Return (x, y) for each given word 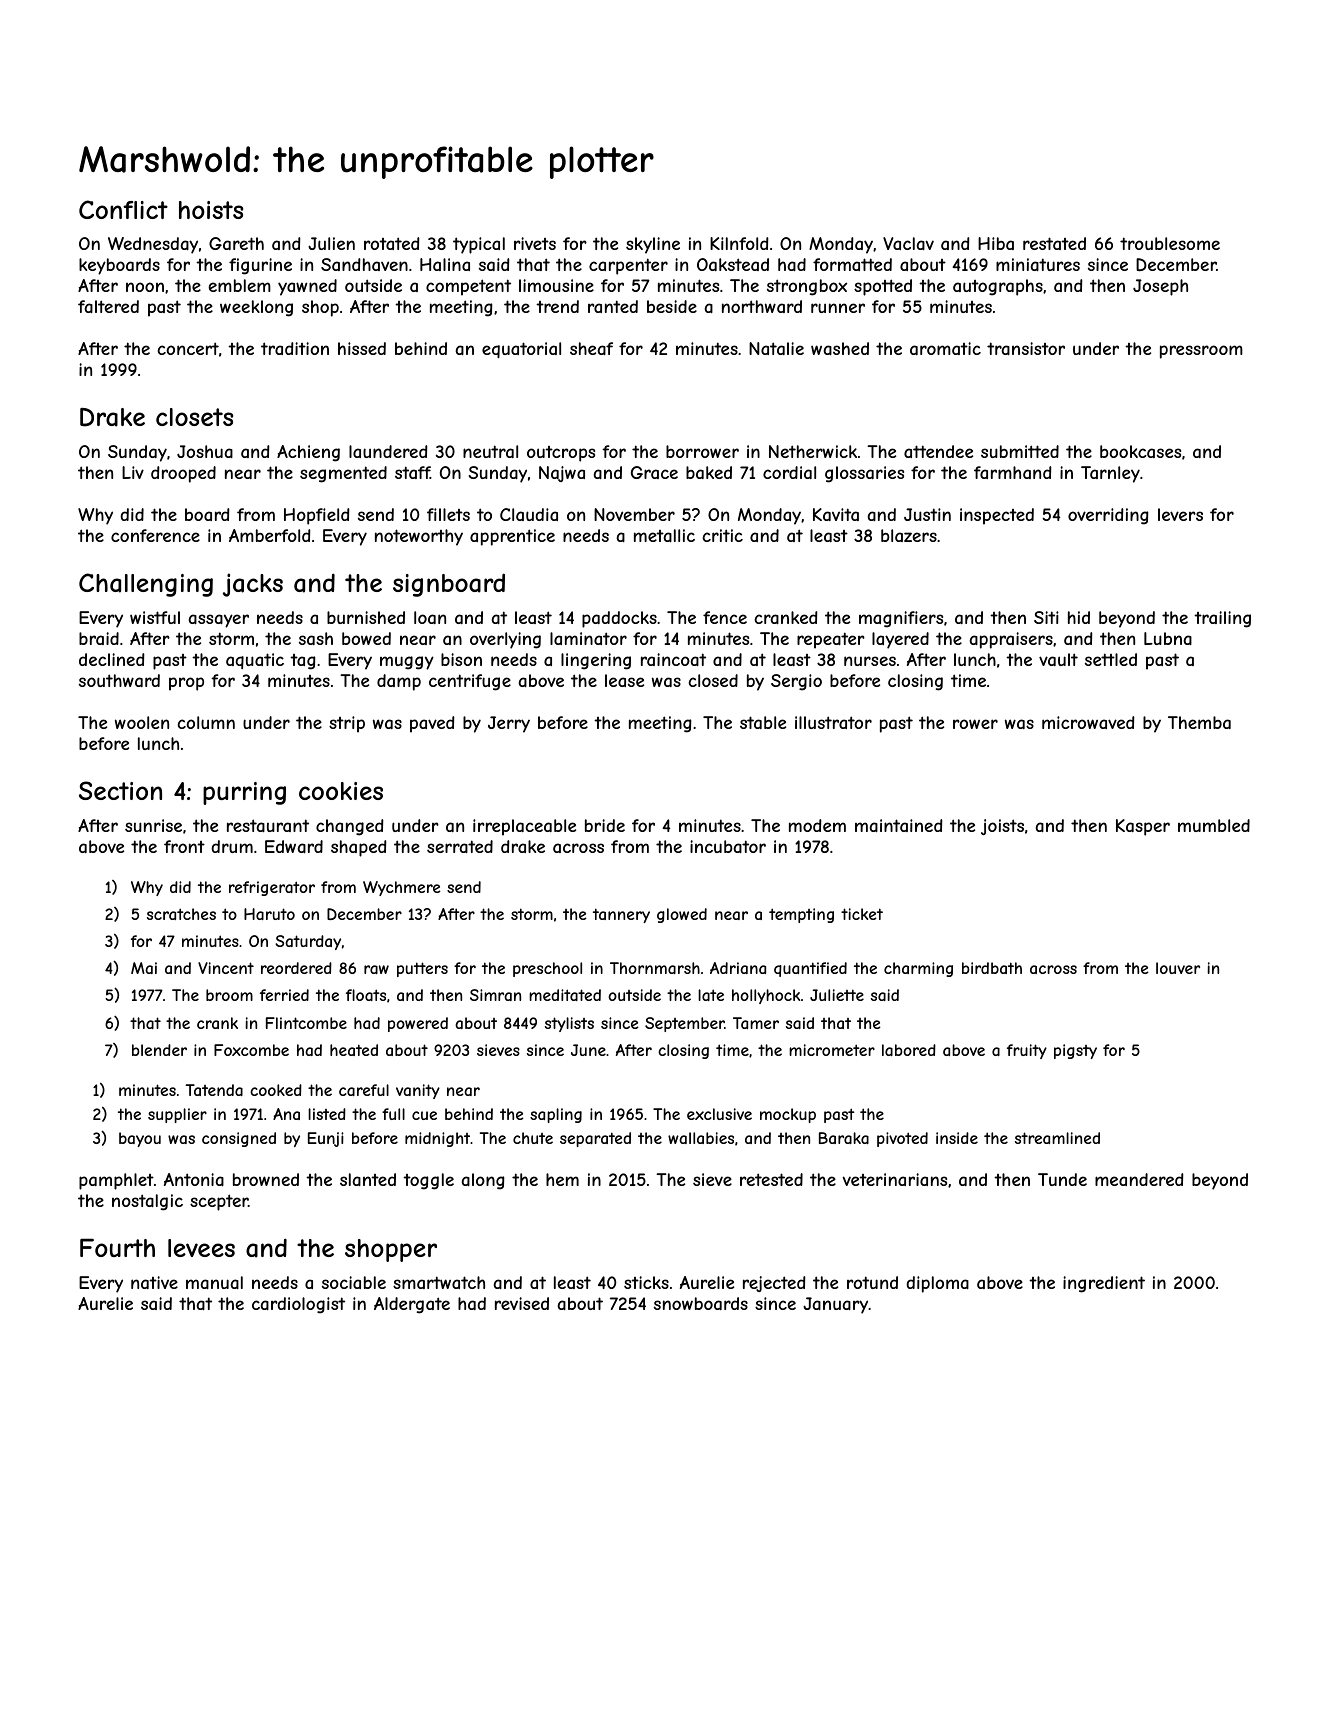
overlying (505, 640)
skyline (653, 245)
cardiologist (298, 1305)
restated (1054, 243)
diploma (937, 1284)
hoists (211, 210)
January (835, 1305)
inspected (997, 516)
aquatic (255, 661)
